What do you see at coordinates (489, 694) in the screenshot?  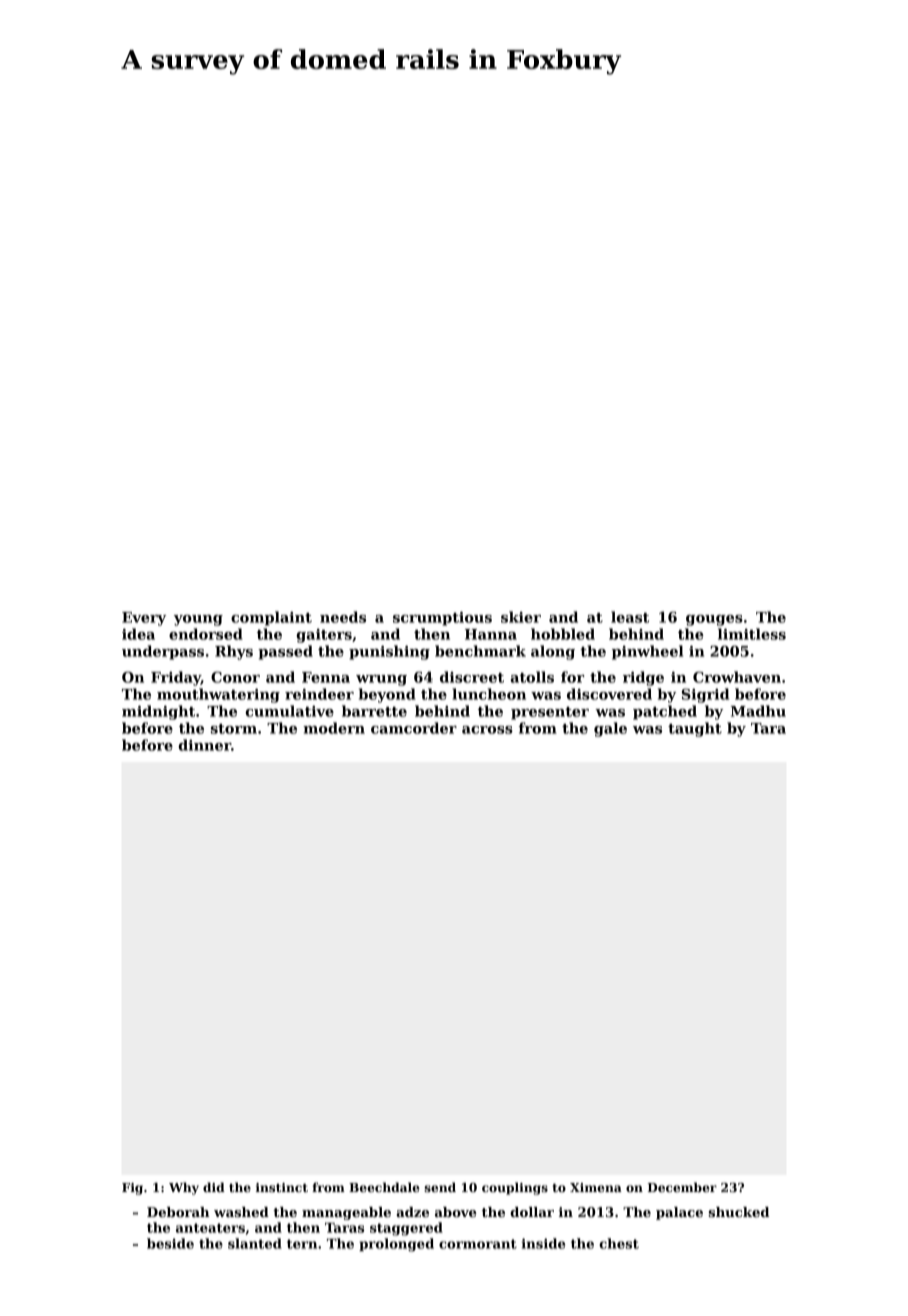 I see `luncheon` at bounding box center [489, 694].
